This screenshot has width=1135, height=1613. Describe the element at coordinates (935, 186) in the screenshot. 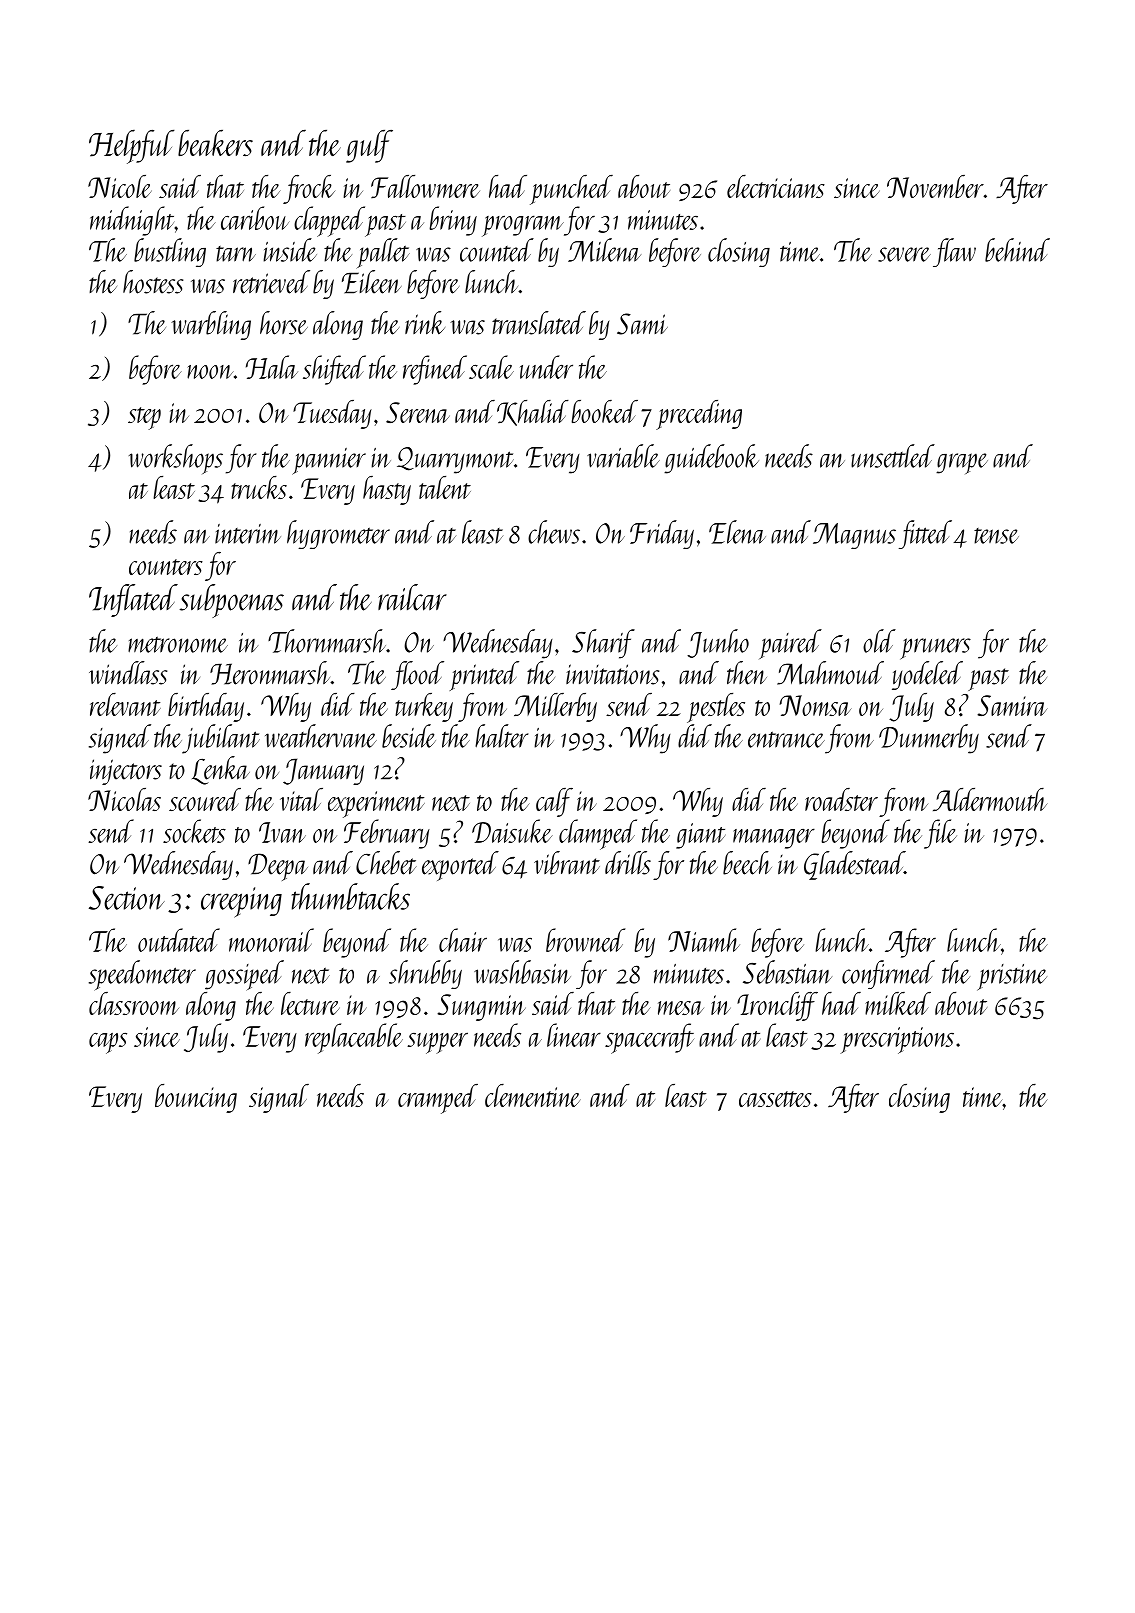

I see `November` at that location.
